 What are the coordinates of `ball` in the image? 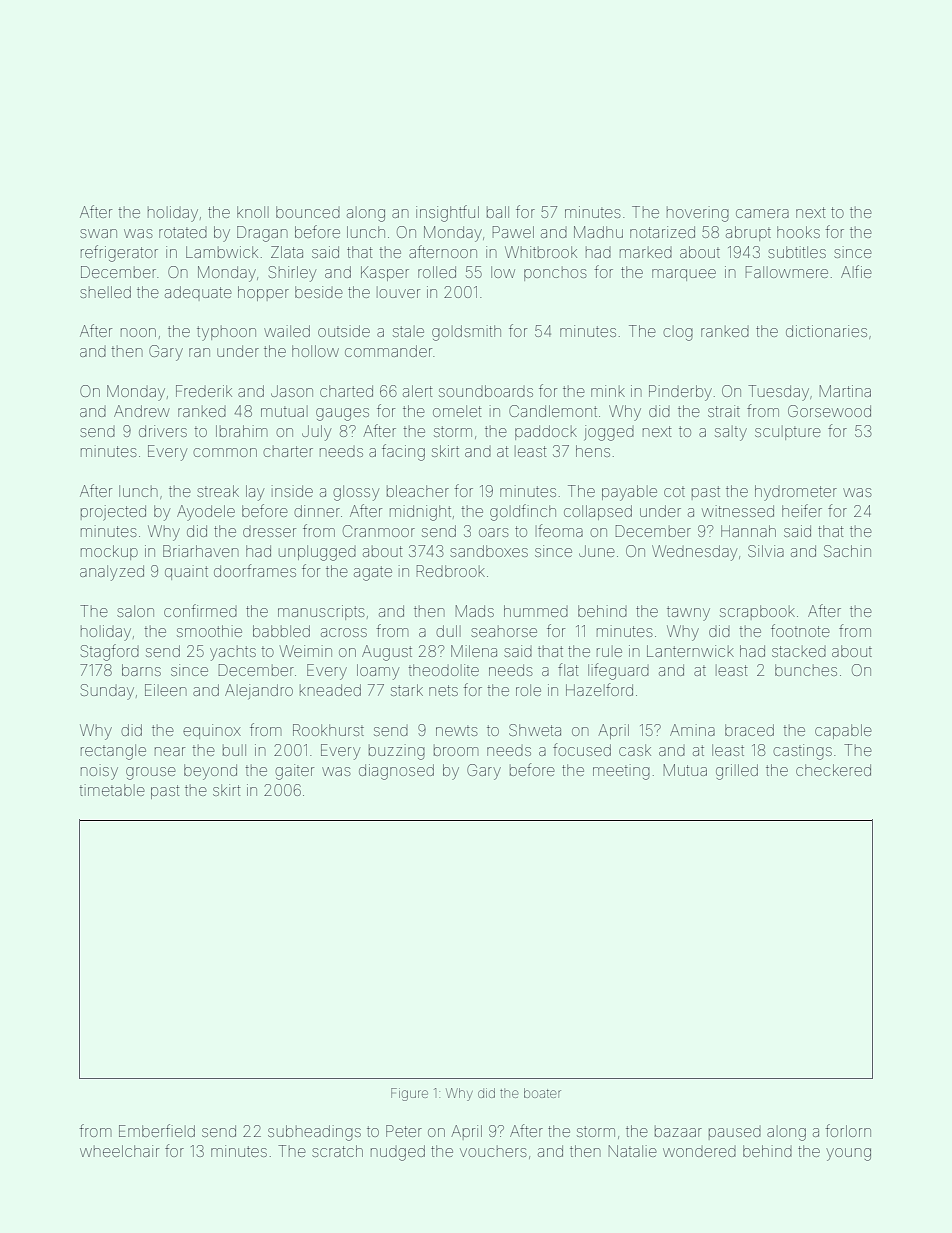 It's located at (498, 212).
